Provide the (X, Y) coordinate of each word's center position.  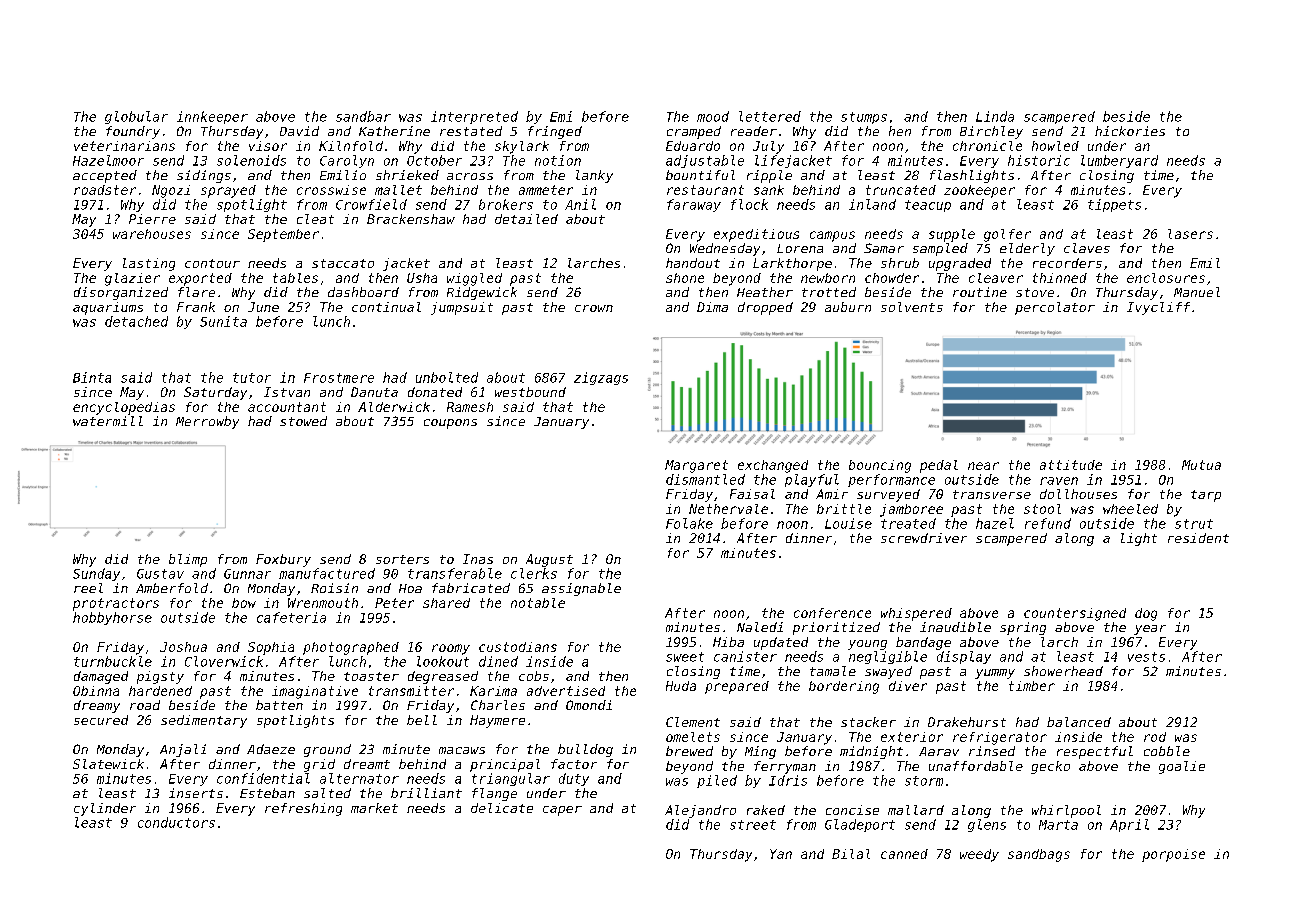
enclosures (1166, 278)
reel (88, 588)
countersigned (1075, 614)
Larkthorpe (792, 264)
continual (386, 307)
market (374, 808)
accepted (105, 176)
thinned (1060, 278)
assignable (581, 589)
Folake (689, 523)
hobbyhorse (112, 618)
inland (872, 204)
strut (1194, 524)
